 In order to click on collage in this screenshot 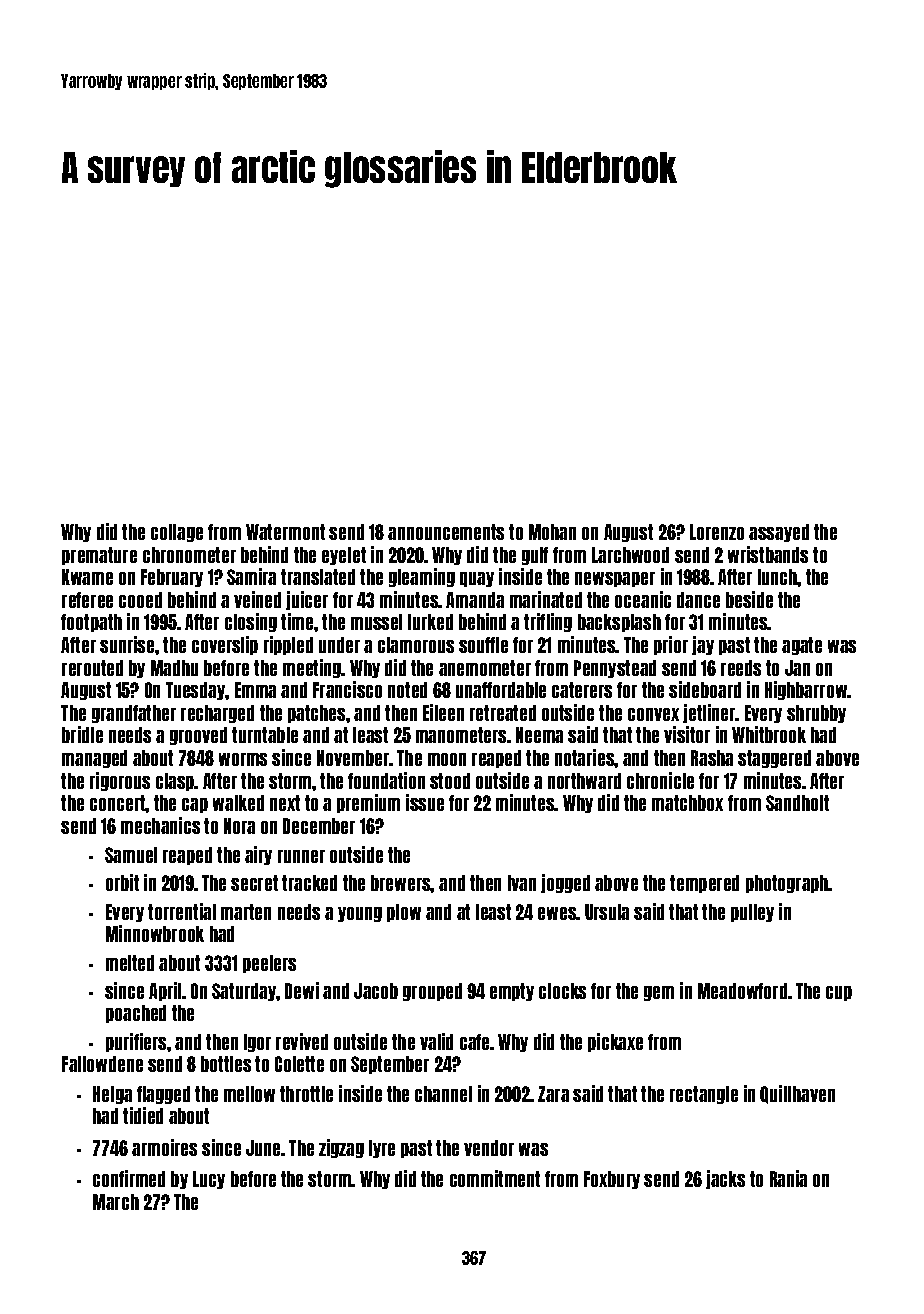, I will do `click(177, 533)`.
